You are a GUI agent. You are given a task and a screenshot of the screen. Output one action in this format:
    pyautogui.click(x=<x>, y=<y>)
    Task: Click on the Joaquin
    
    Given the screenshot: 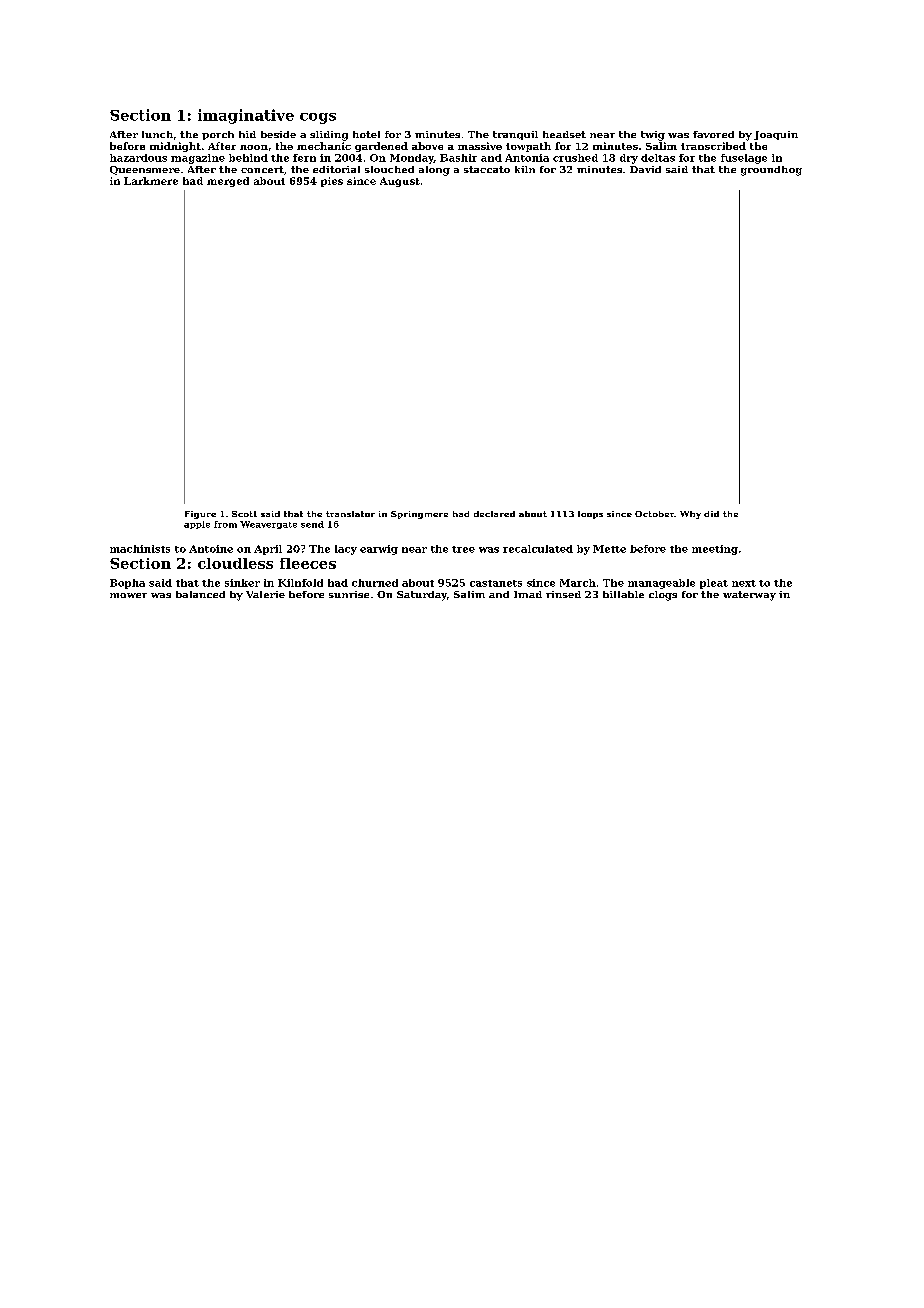 What is the action you would take?
    pyautogui.click(x=776, y=135)
